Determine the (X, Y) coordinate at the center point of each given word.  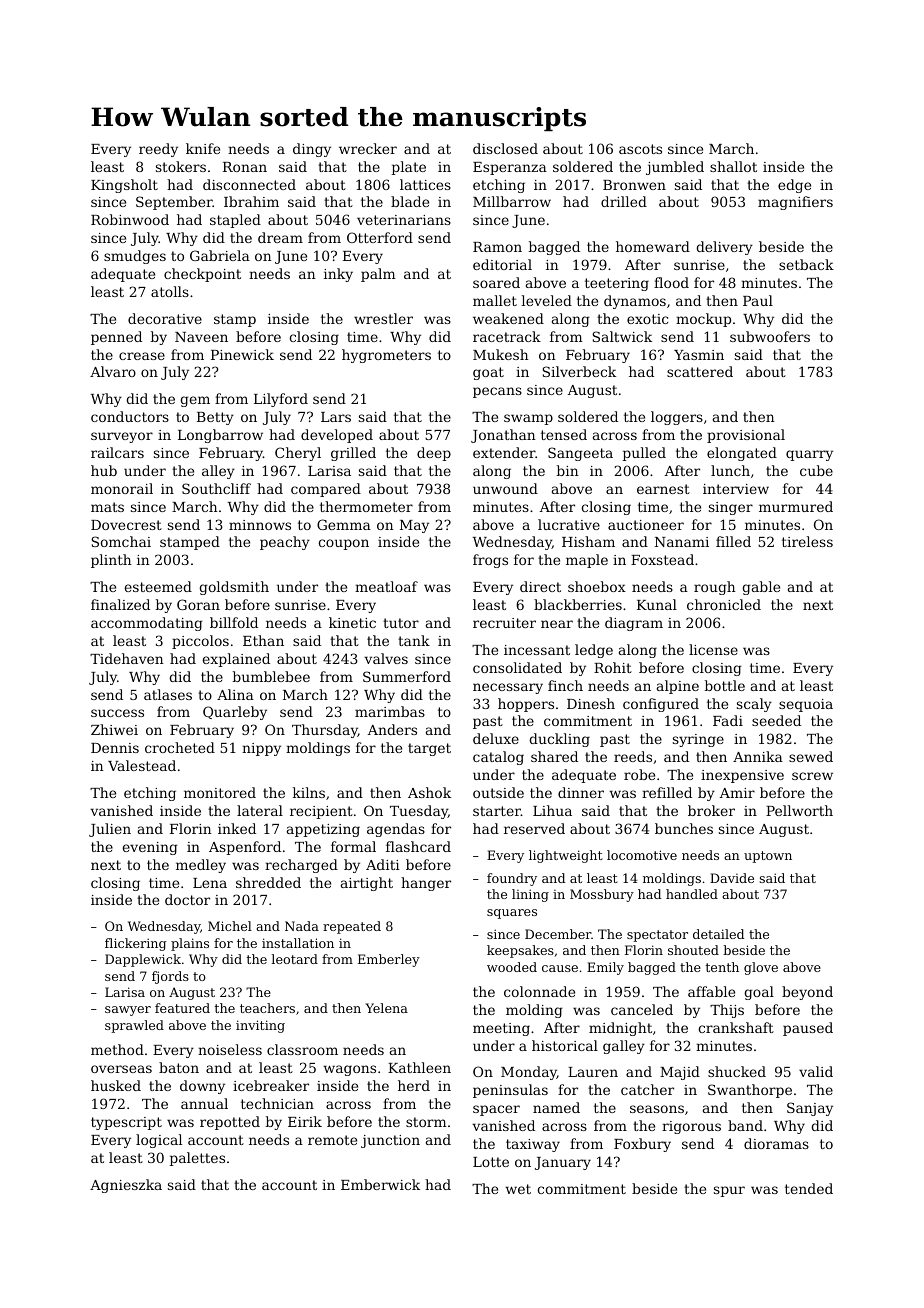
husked (116, 1085)
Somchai (121, 541)
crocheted (180, 747)
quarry (809, 455)
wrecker (368, 148)
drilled (624, 201)
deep (434, 454)
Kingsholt (124, 186)
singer (731, 508)
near (557, 624)
